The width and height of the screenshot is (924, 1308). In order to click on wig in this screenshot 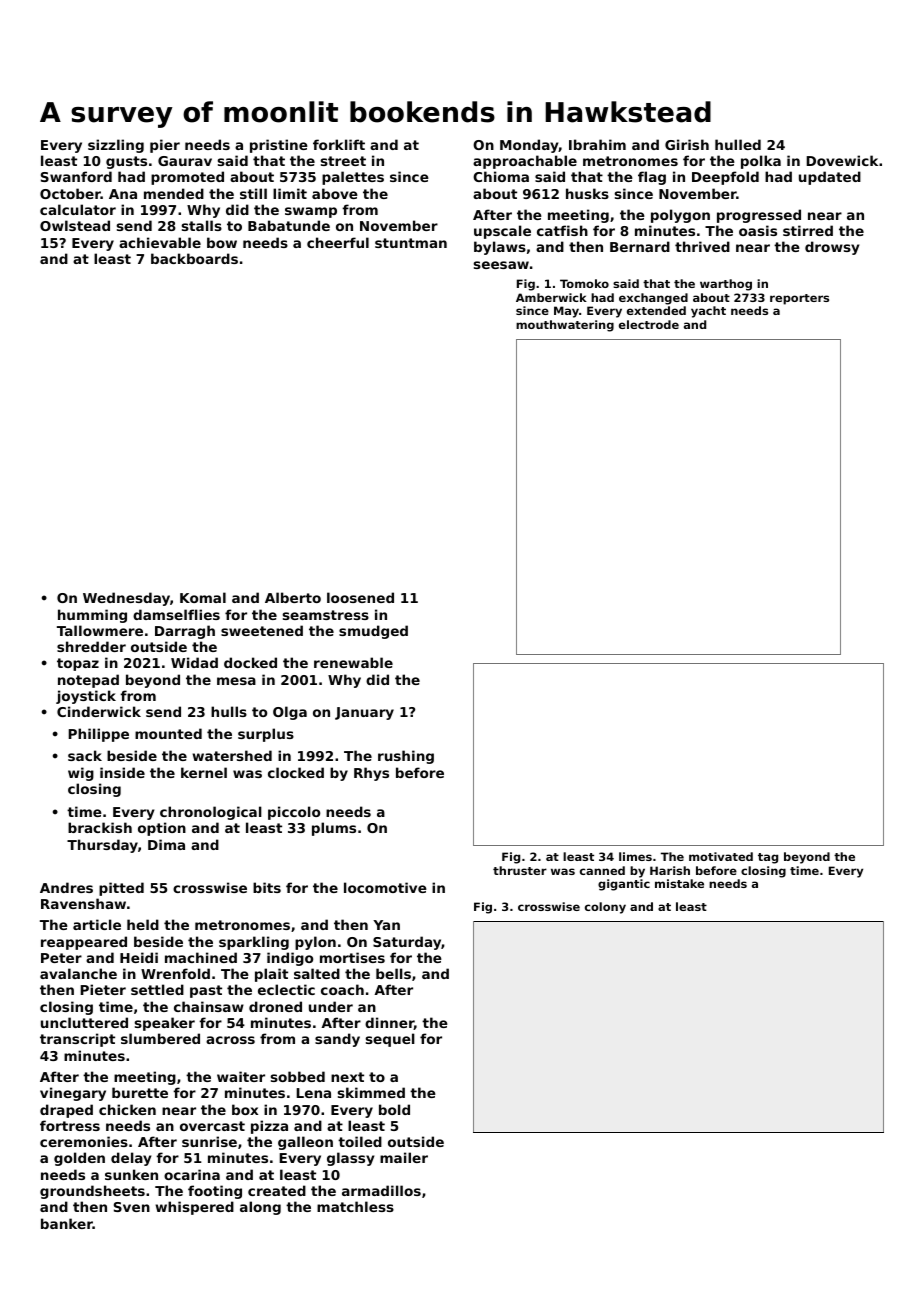, I will do `click(81, 774)`.
